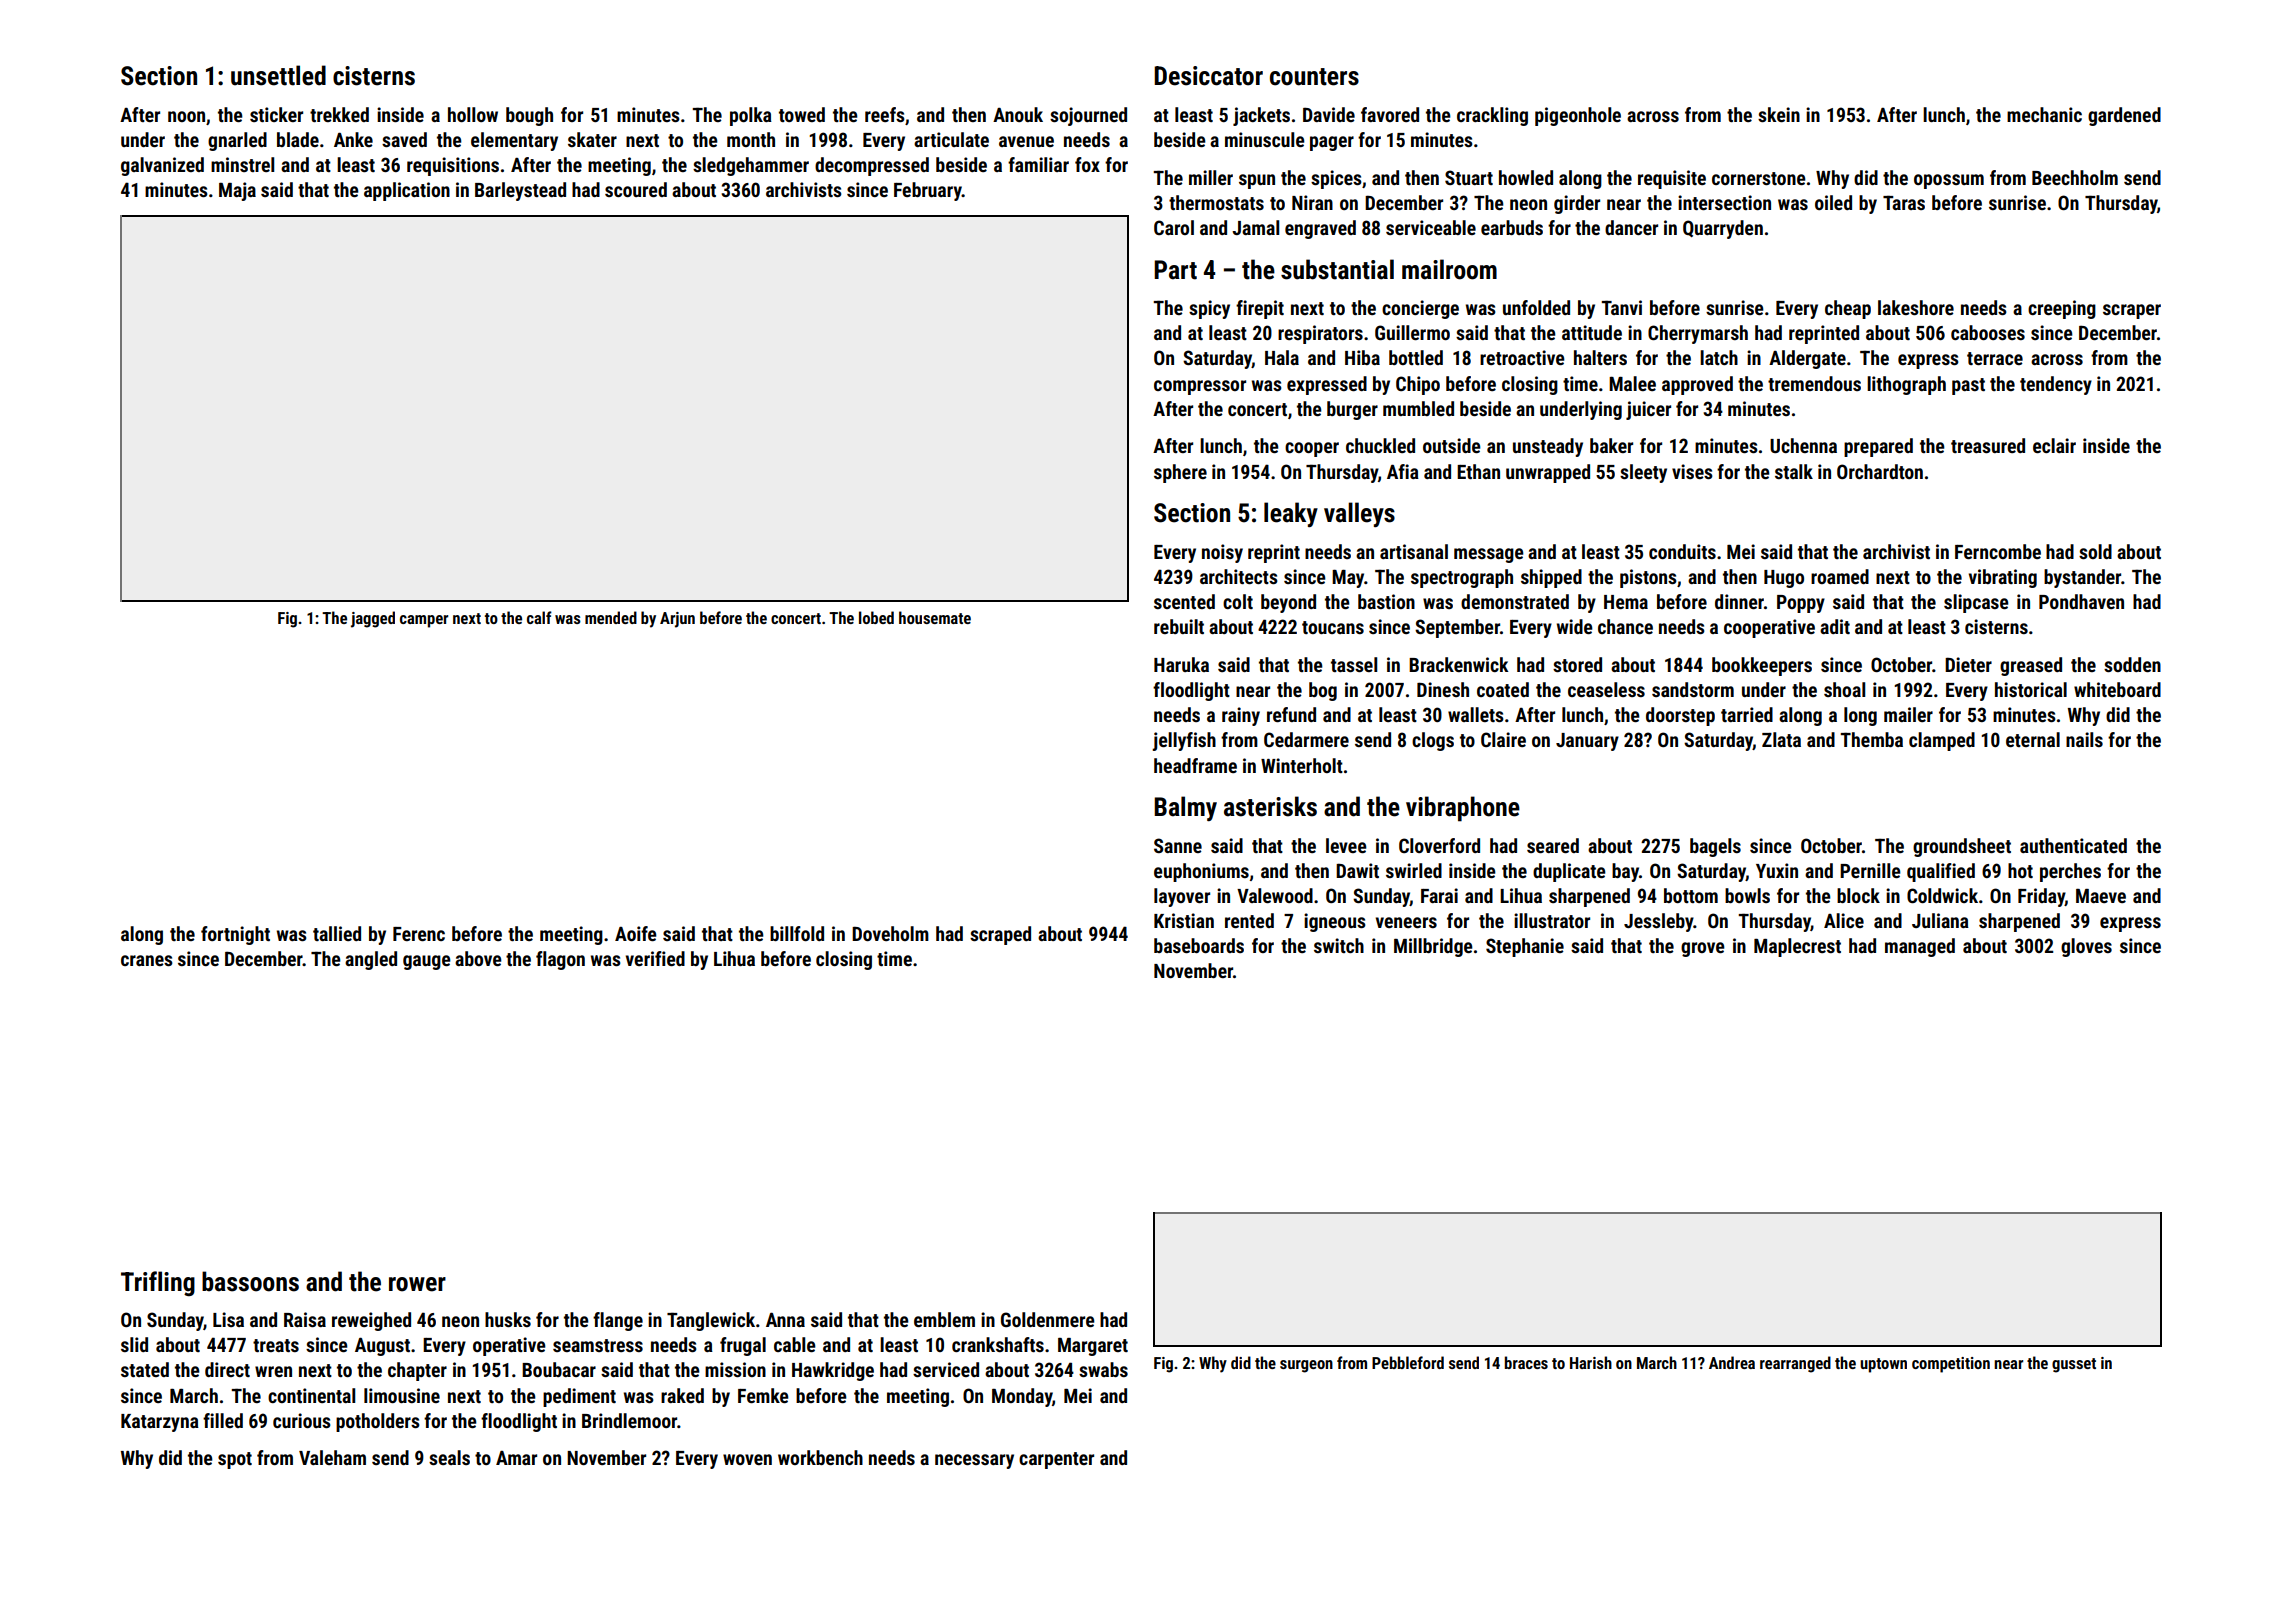  Describe the element at coordinates (1222, 553) in the screenshot. I see `noisy` at that location.
